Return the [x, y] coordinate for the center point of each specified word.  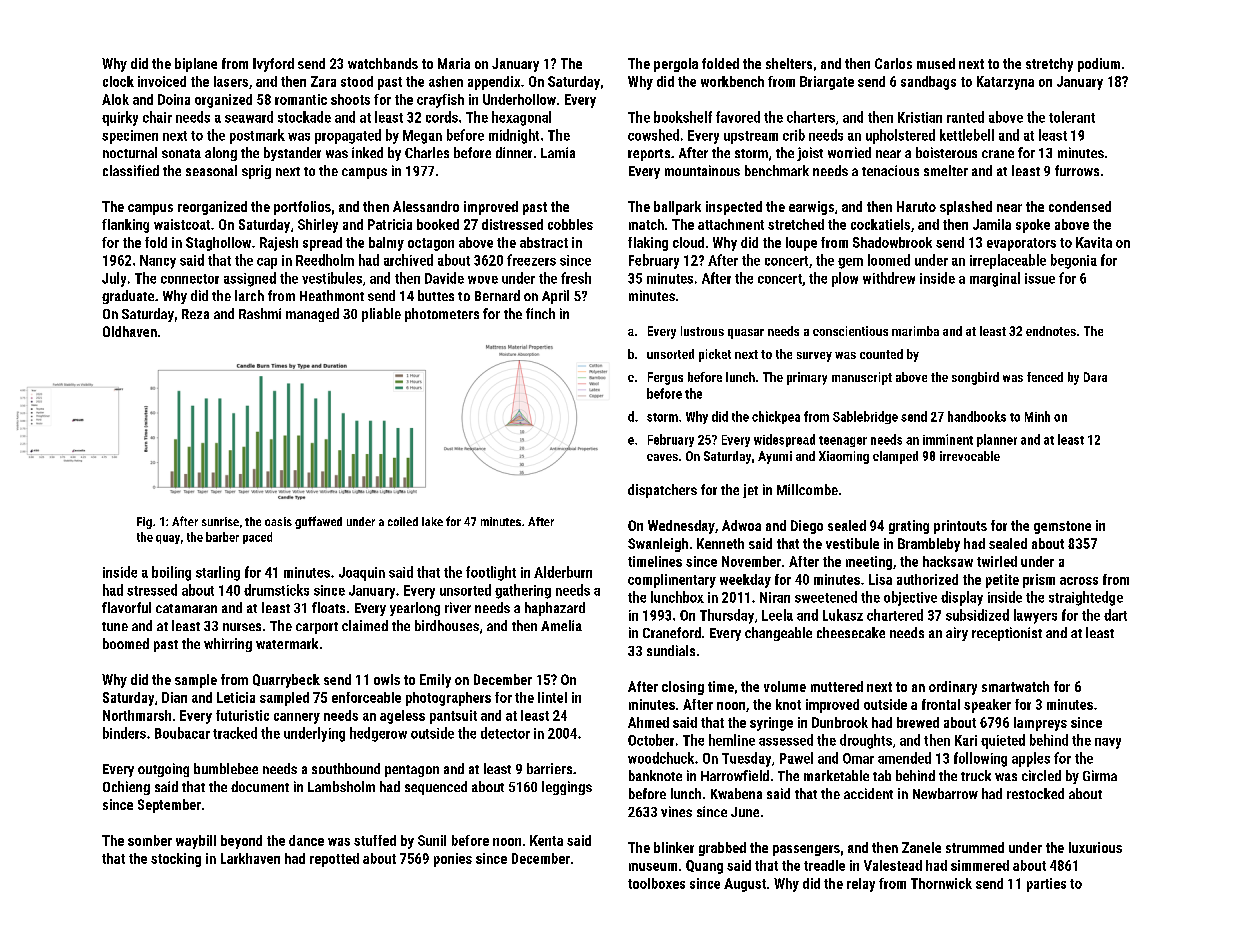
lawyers [1035, 616]
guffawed [318, 522]
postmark [257, 136]
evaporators [1021, 244]
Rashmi [260, 313]
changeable [778, 634]
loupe [801, 244]
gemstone [1062, 527]
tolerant [1072, 117]
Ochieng [126, 788]
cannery [297, 718]
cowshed [653, 135]
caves [662, 457]
